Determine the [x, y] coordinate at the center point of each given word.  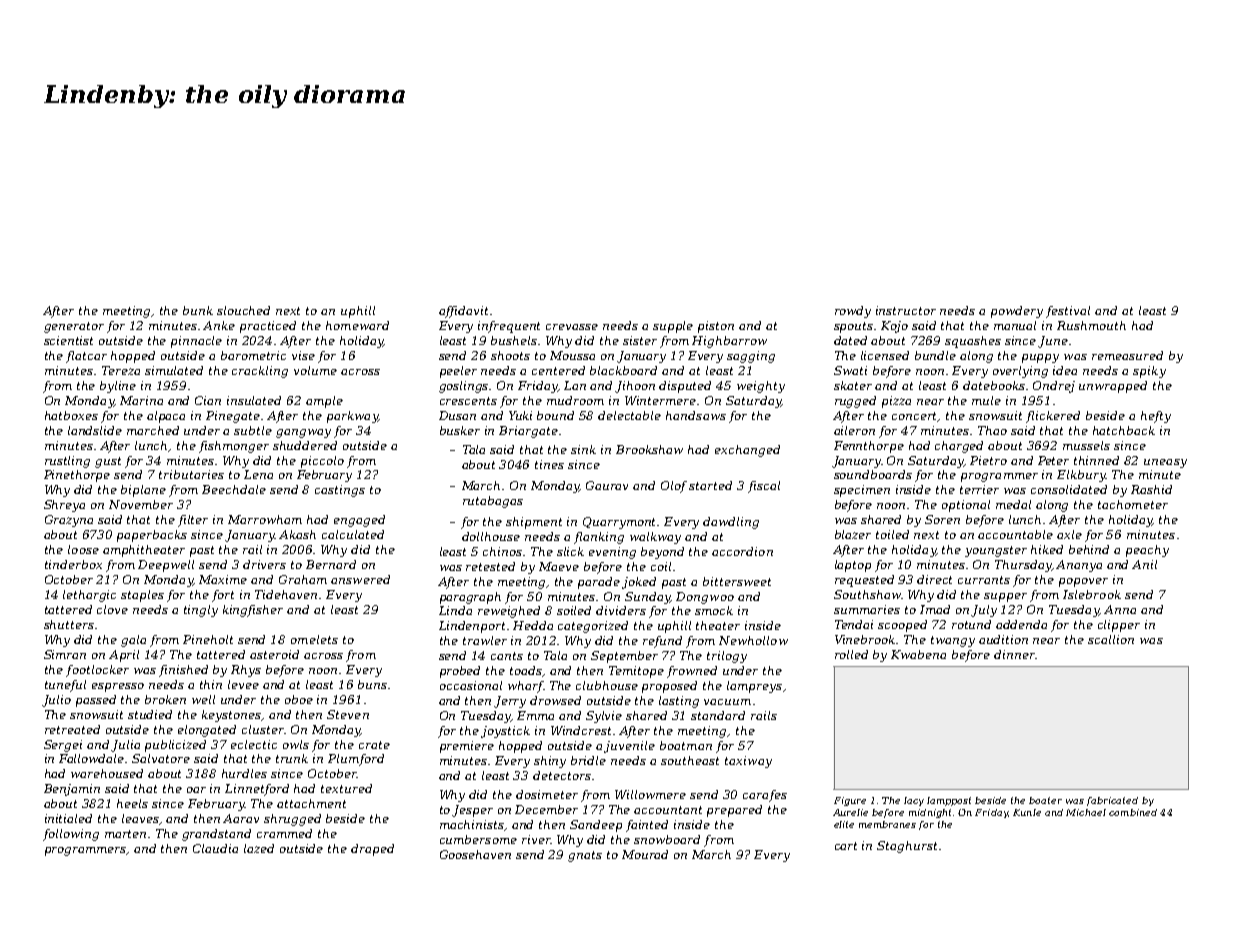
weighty [761, 387]
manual [1015, 325]
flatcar [86, 357]
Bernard [331, 564]
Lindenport [472, 627]
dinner [1014, 654]
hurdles [244, 773]
